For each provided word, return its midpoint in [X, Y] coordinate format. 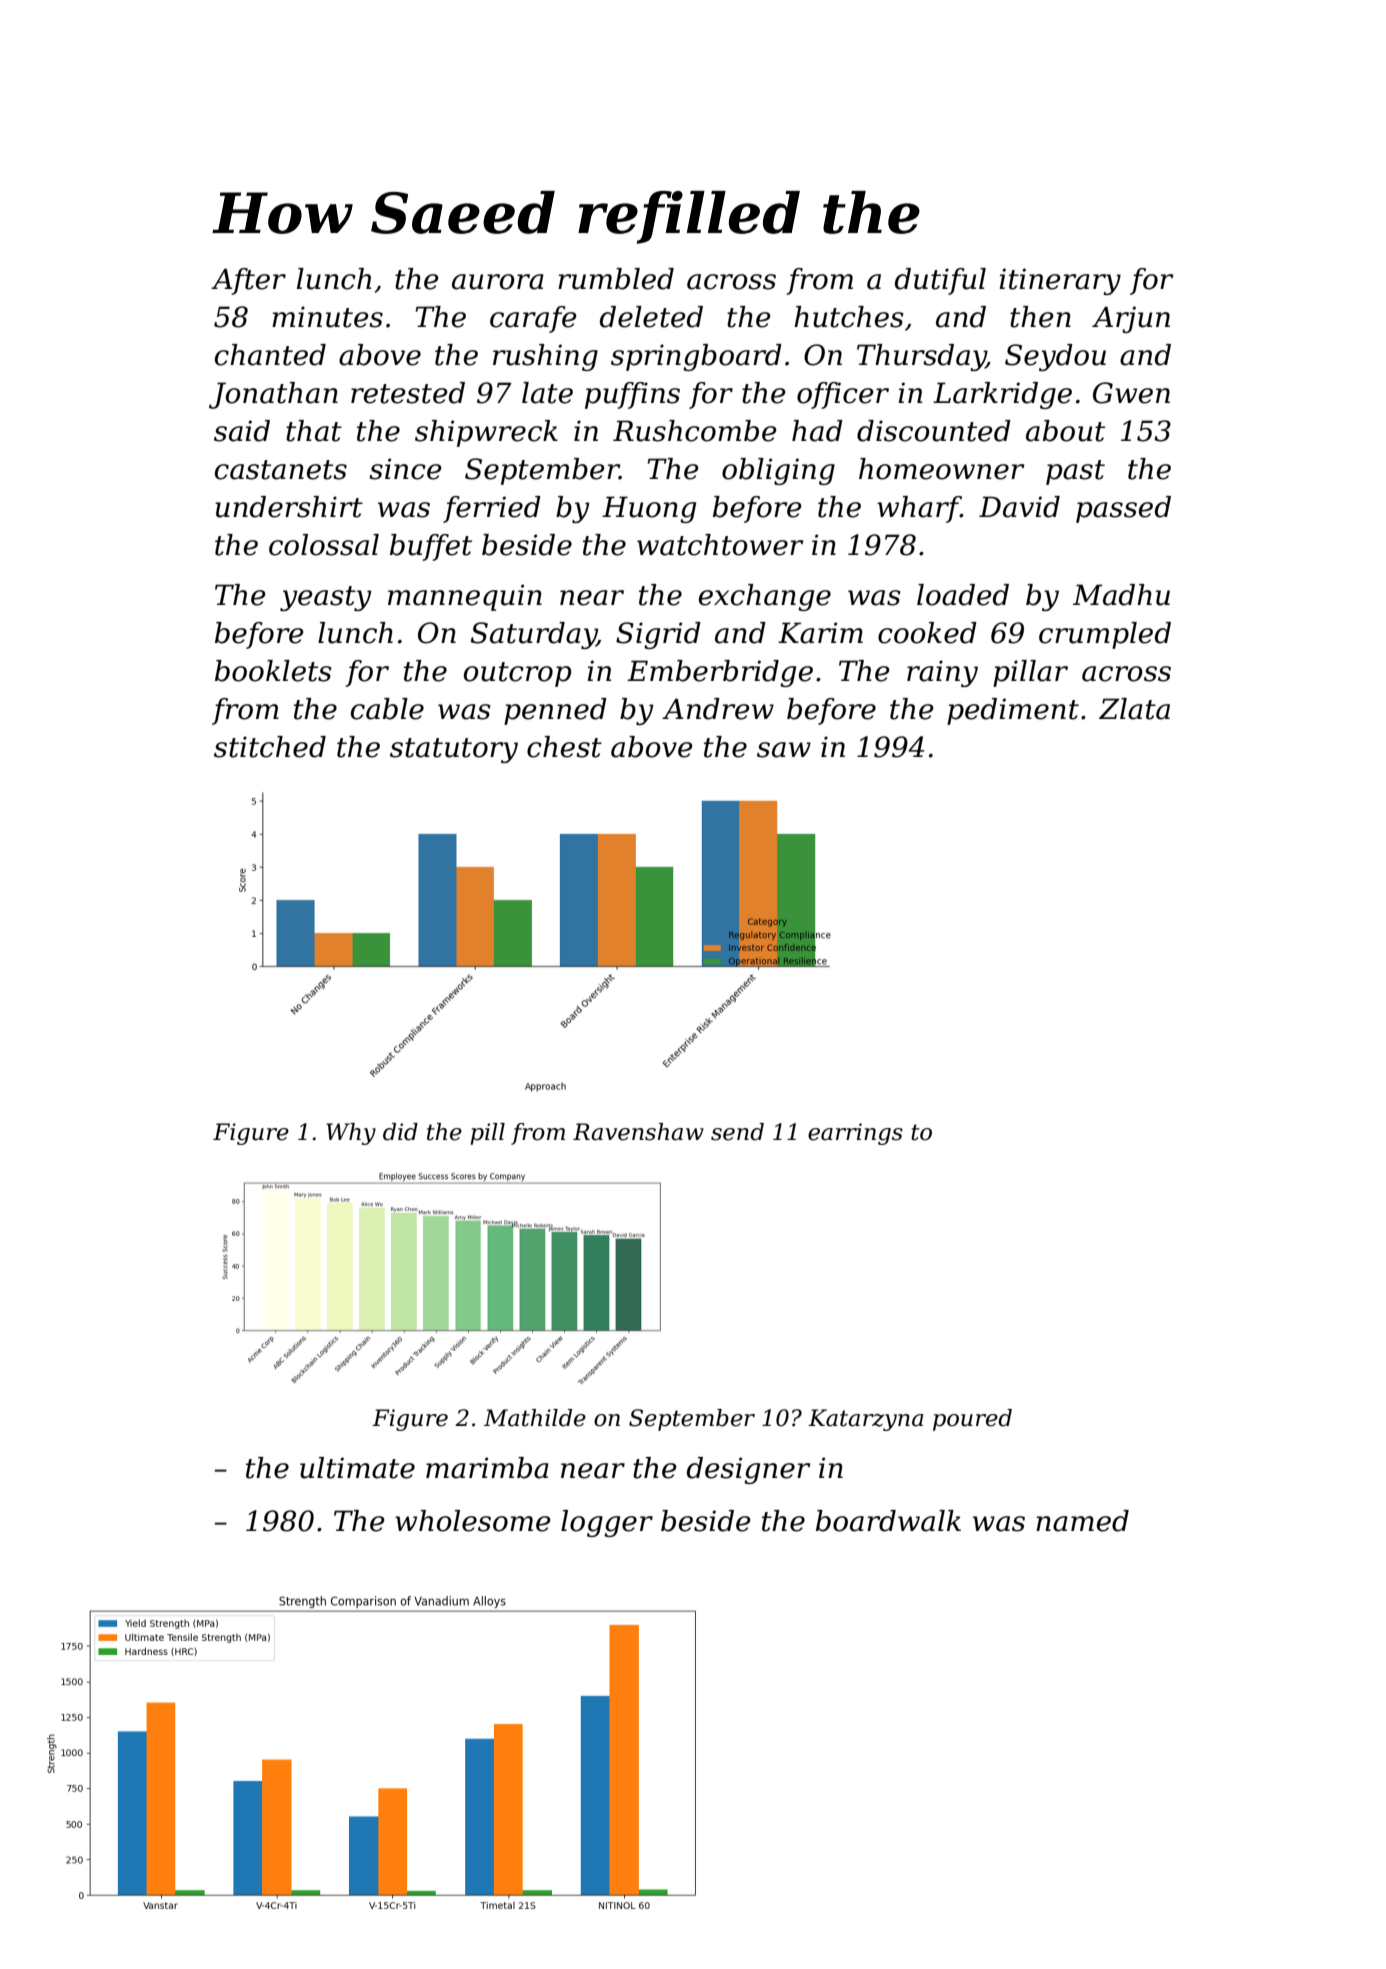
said [242, 431]
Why [351, 1134]
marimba [487, 1468]
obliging [778, 471]
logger [607, 1523]
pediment [1013, 711]
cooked [927, 633]
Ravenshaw [638, 1132]
